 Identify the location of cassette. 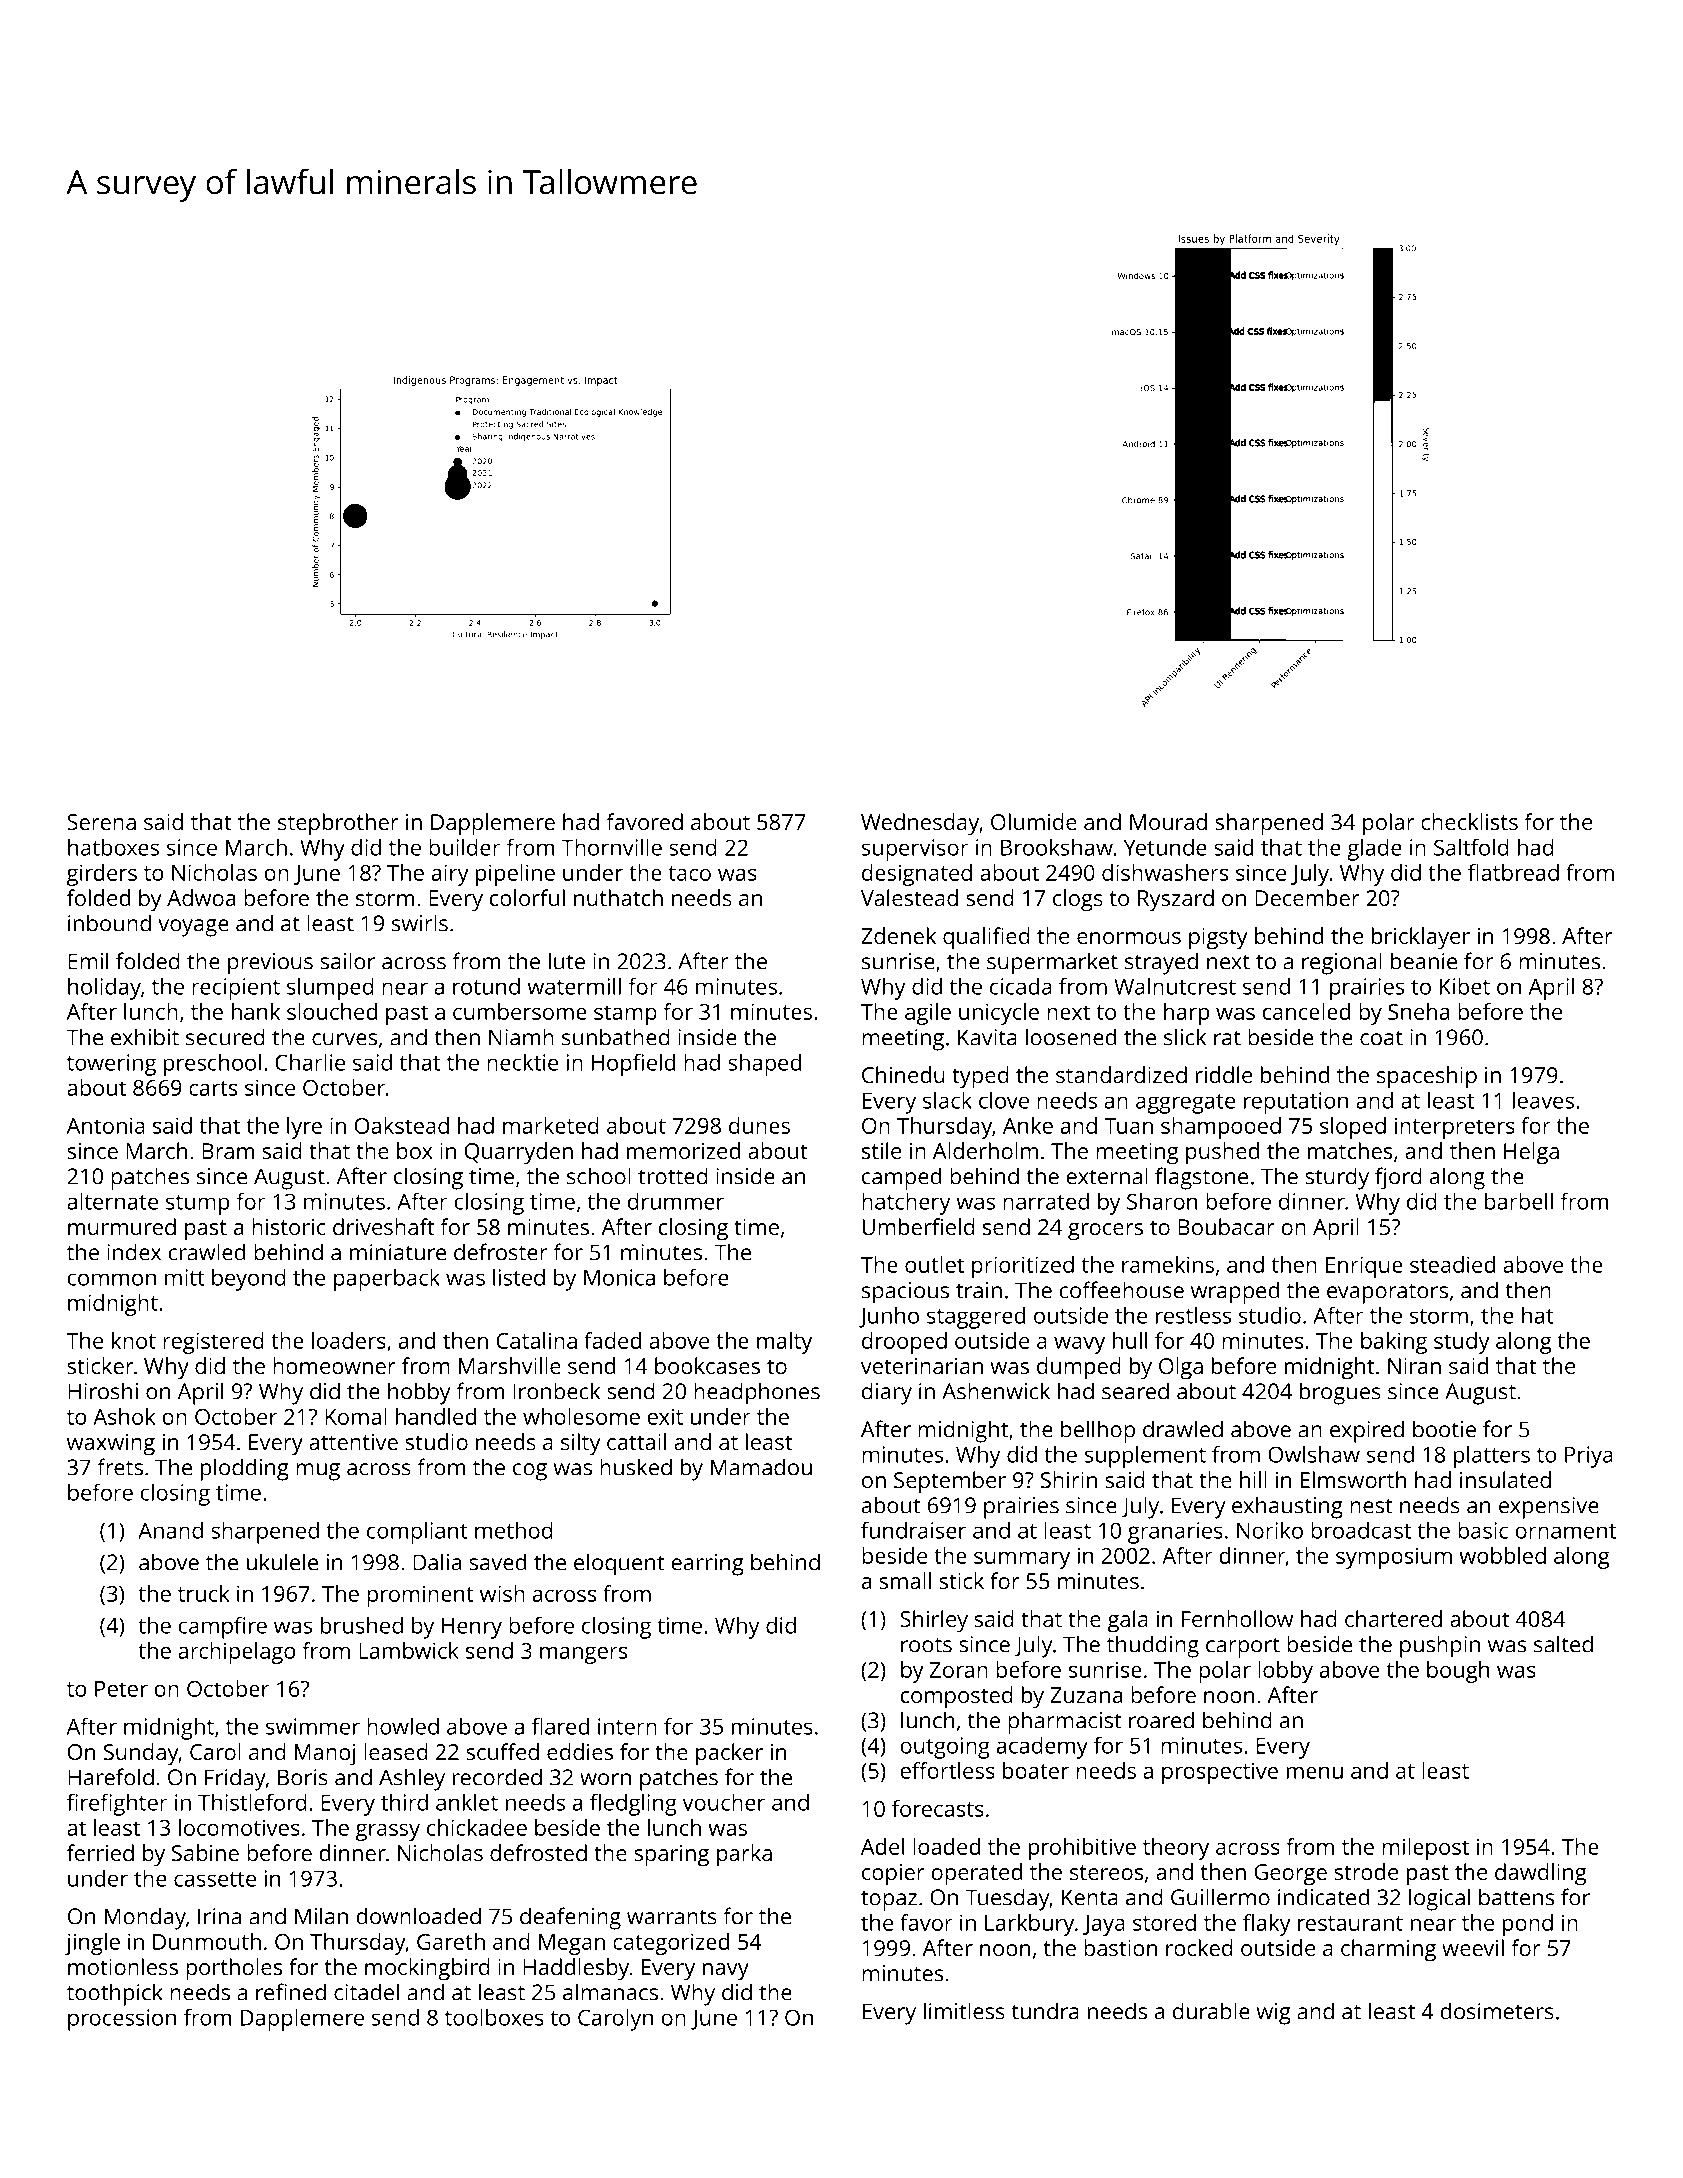
(215, 1879).
